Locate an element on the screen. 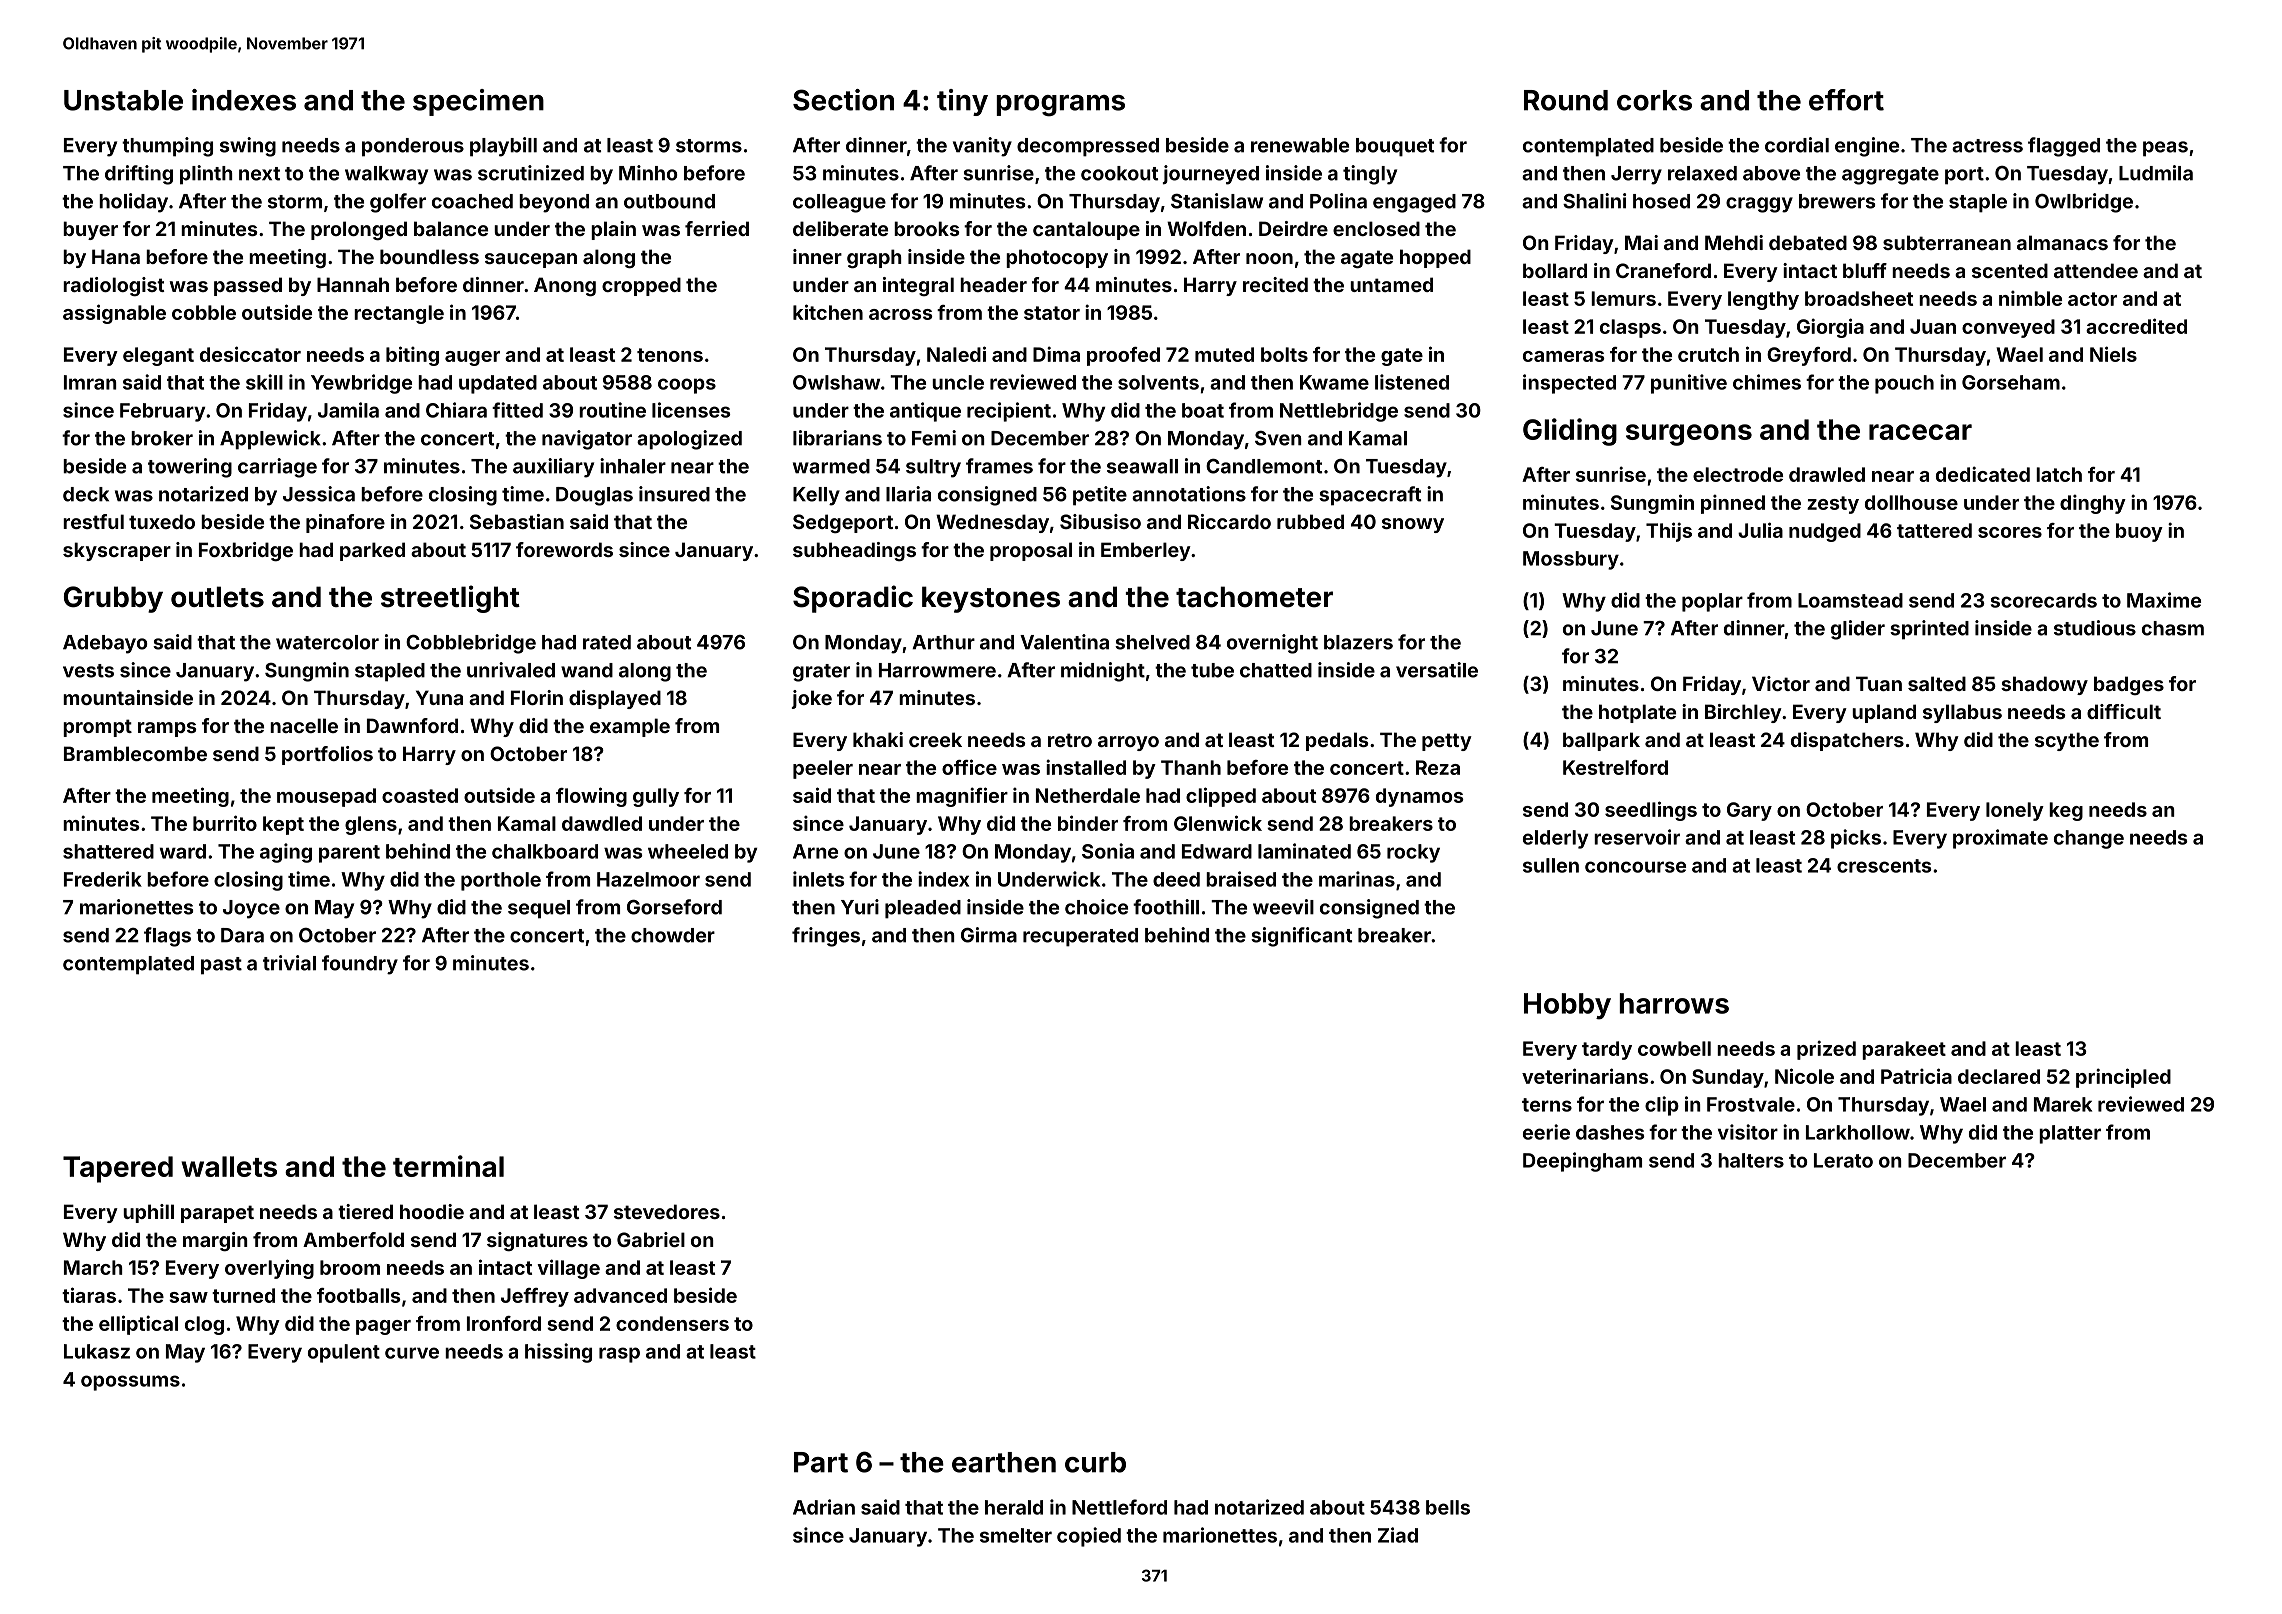 The image size is (2282, 1614). hissing is located at coordinates (558, 1353).
